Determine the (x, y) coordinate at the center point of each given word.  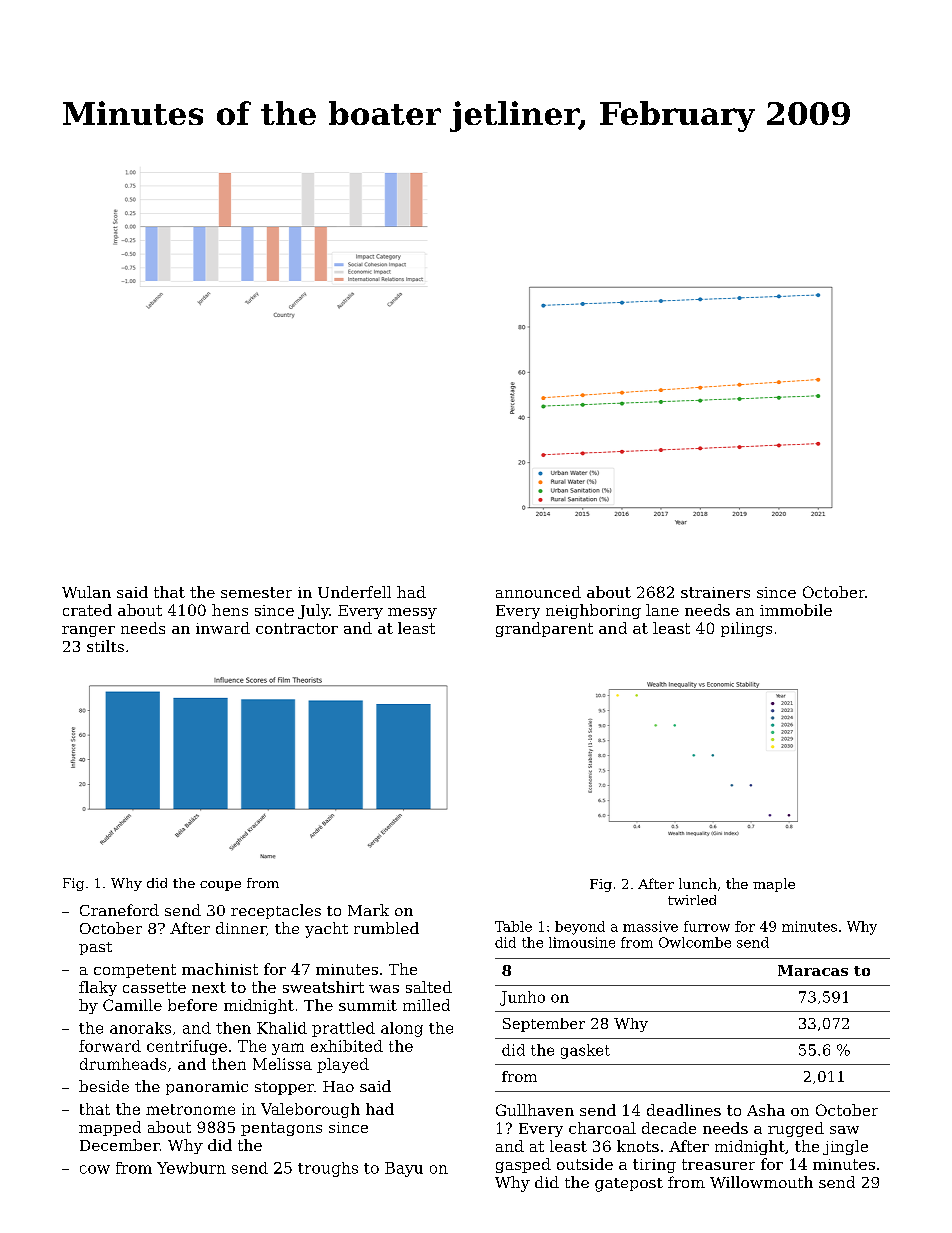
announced (538, 592)
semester (256, 592)
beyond (580, 928)
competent (135, 971)
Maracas (813, 970)
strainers (715, 592)
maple (774, 885)
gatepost (629, 1185)
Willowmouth (761, 1182)
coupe (220, 886)
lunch (698, 883)
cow (95, 1169)
